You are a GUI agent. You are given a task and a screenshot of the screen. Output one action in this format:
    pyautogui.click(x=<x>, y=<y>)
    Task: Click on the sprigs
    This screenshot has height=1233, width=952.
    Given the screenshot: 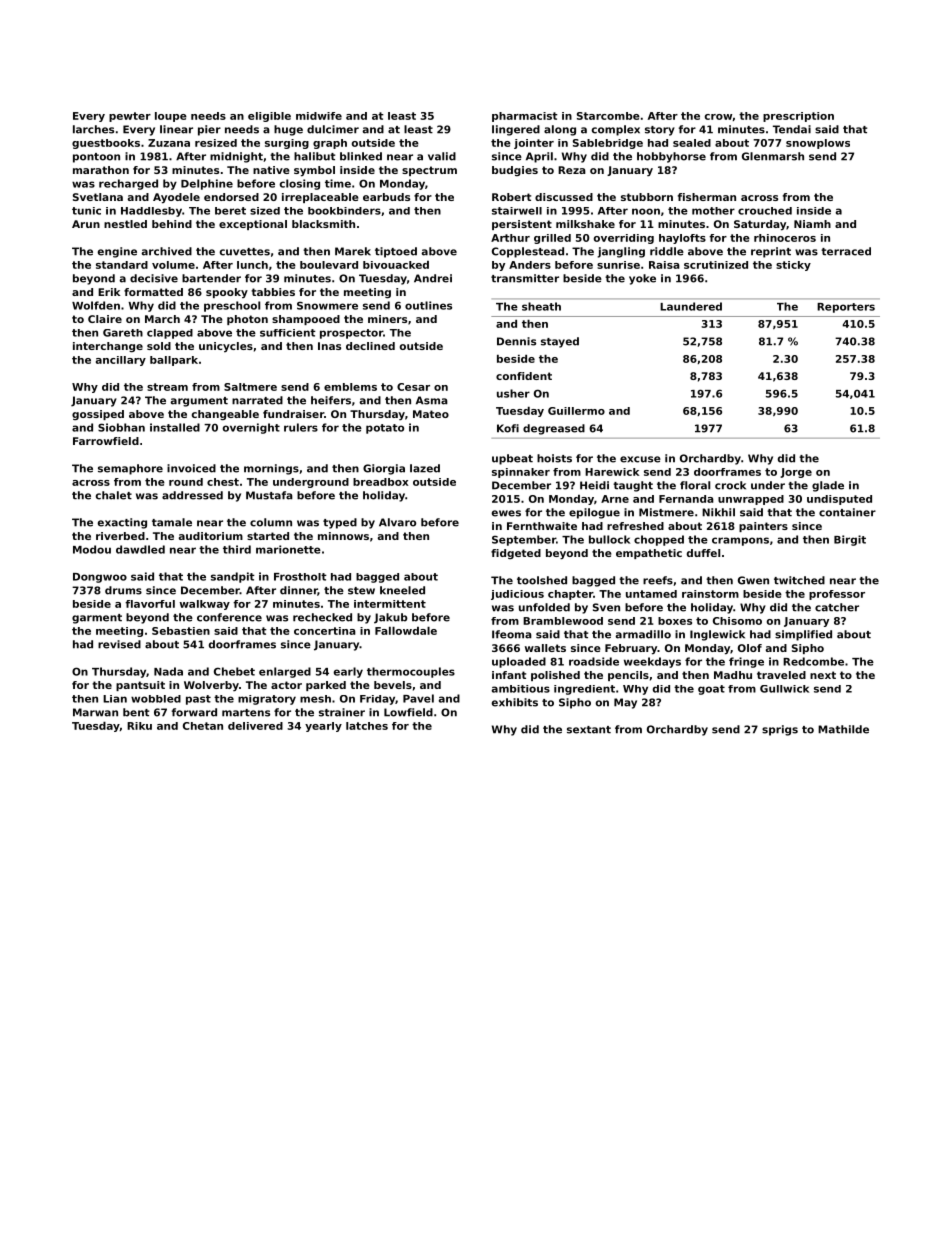 What is the action you would take?
    pyautogui.click(x=780, y=730)
